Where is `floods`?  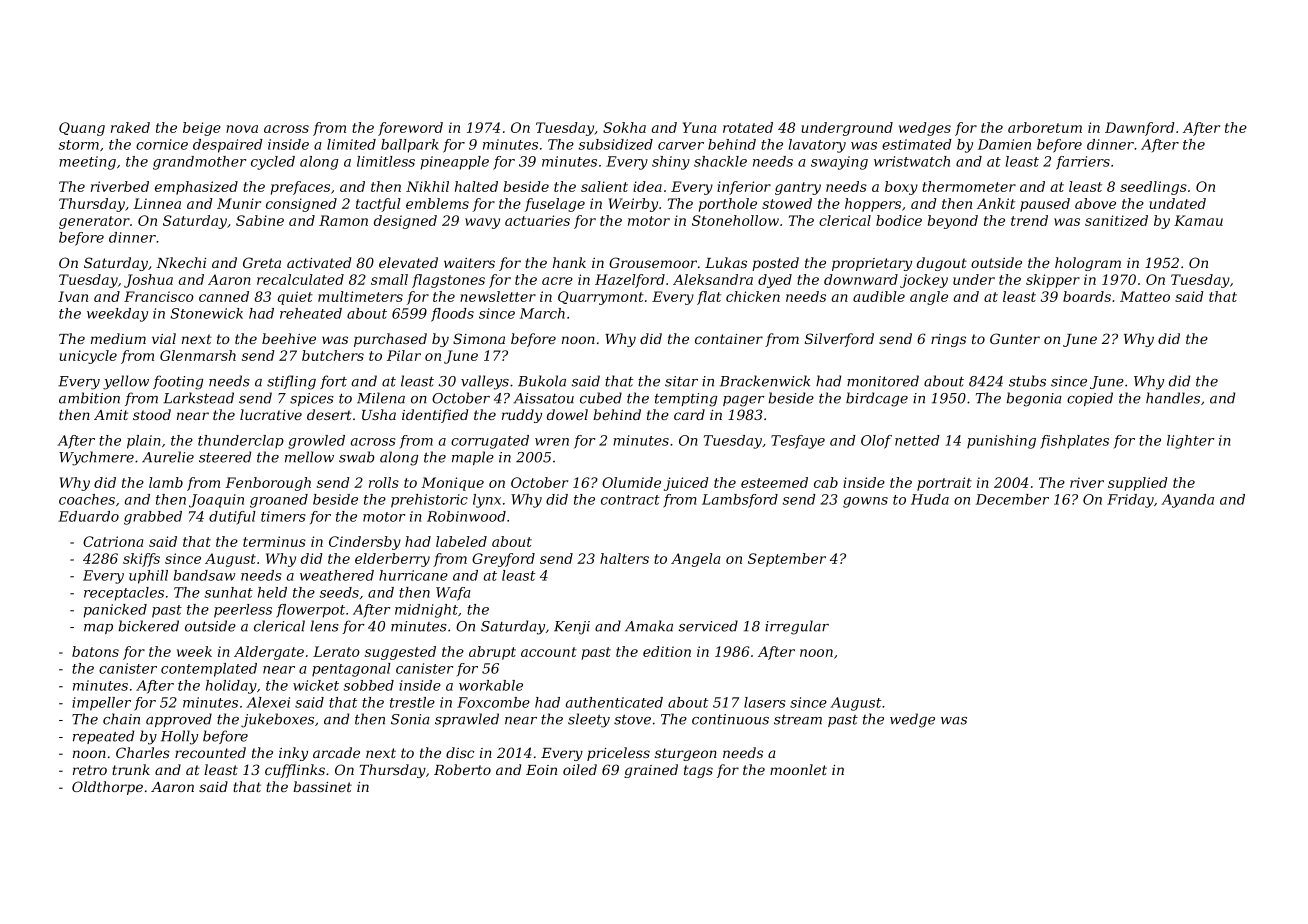
floods is located at coordinates (452, 315).
